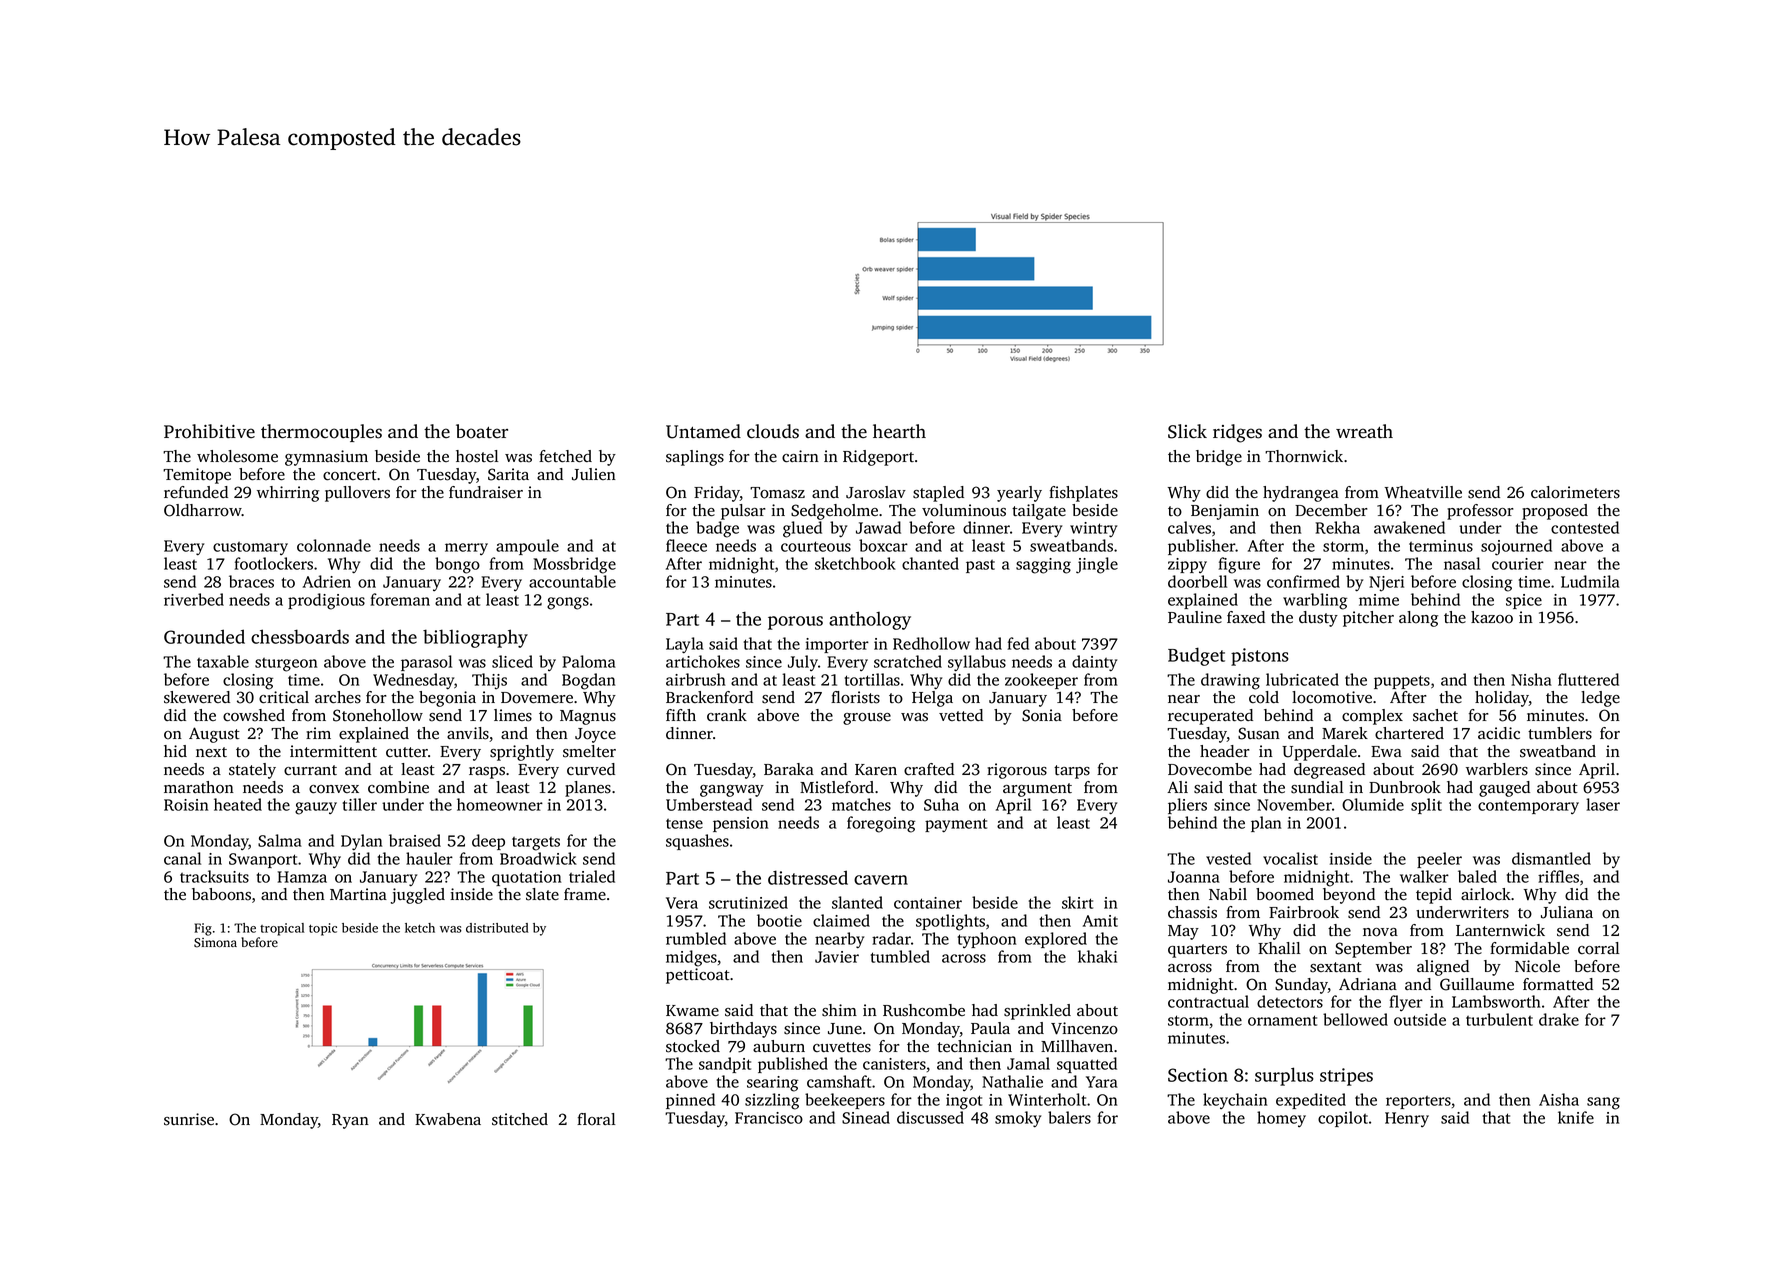 The width and height of the screenshot is (1784, 1262). Describe the element at coordinates (899, 431) in the screenshot. I see `hearth` at that location.
